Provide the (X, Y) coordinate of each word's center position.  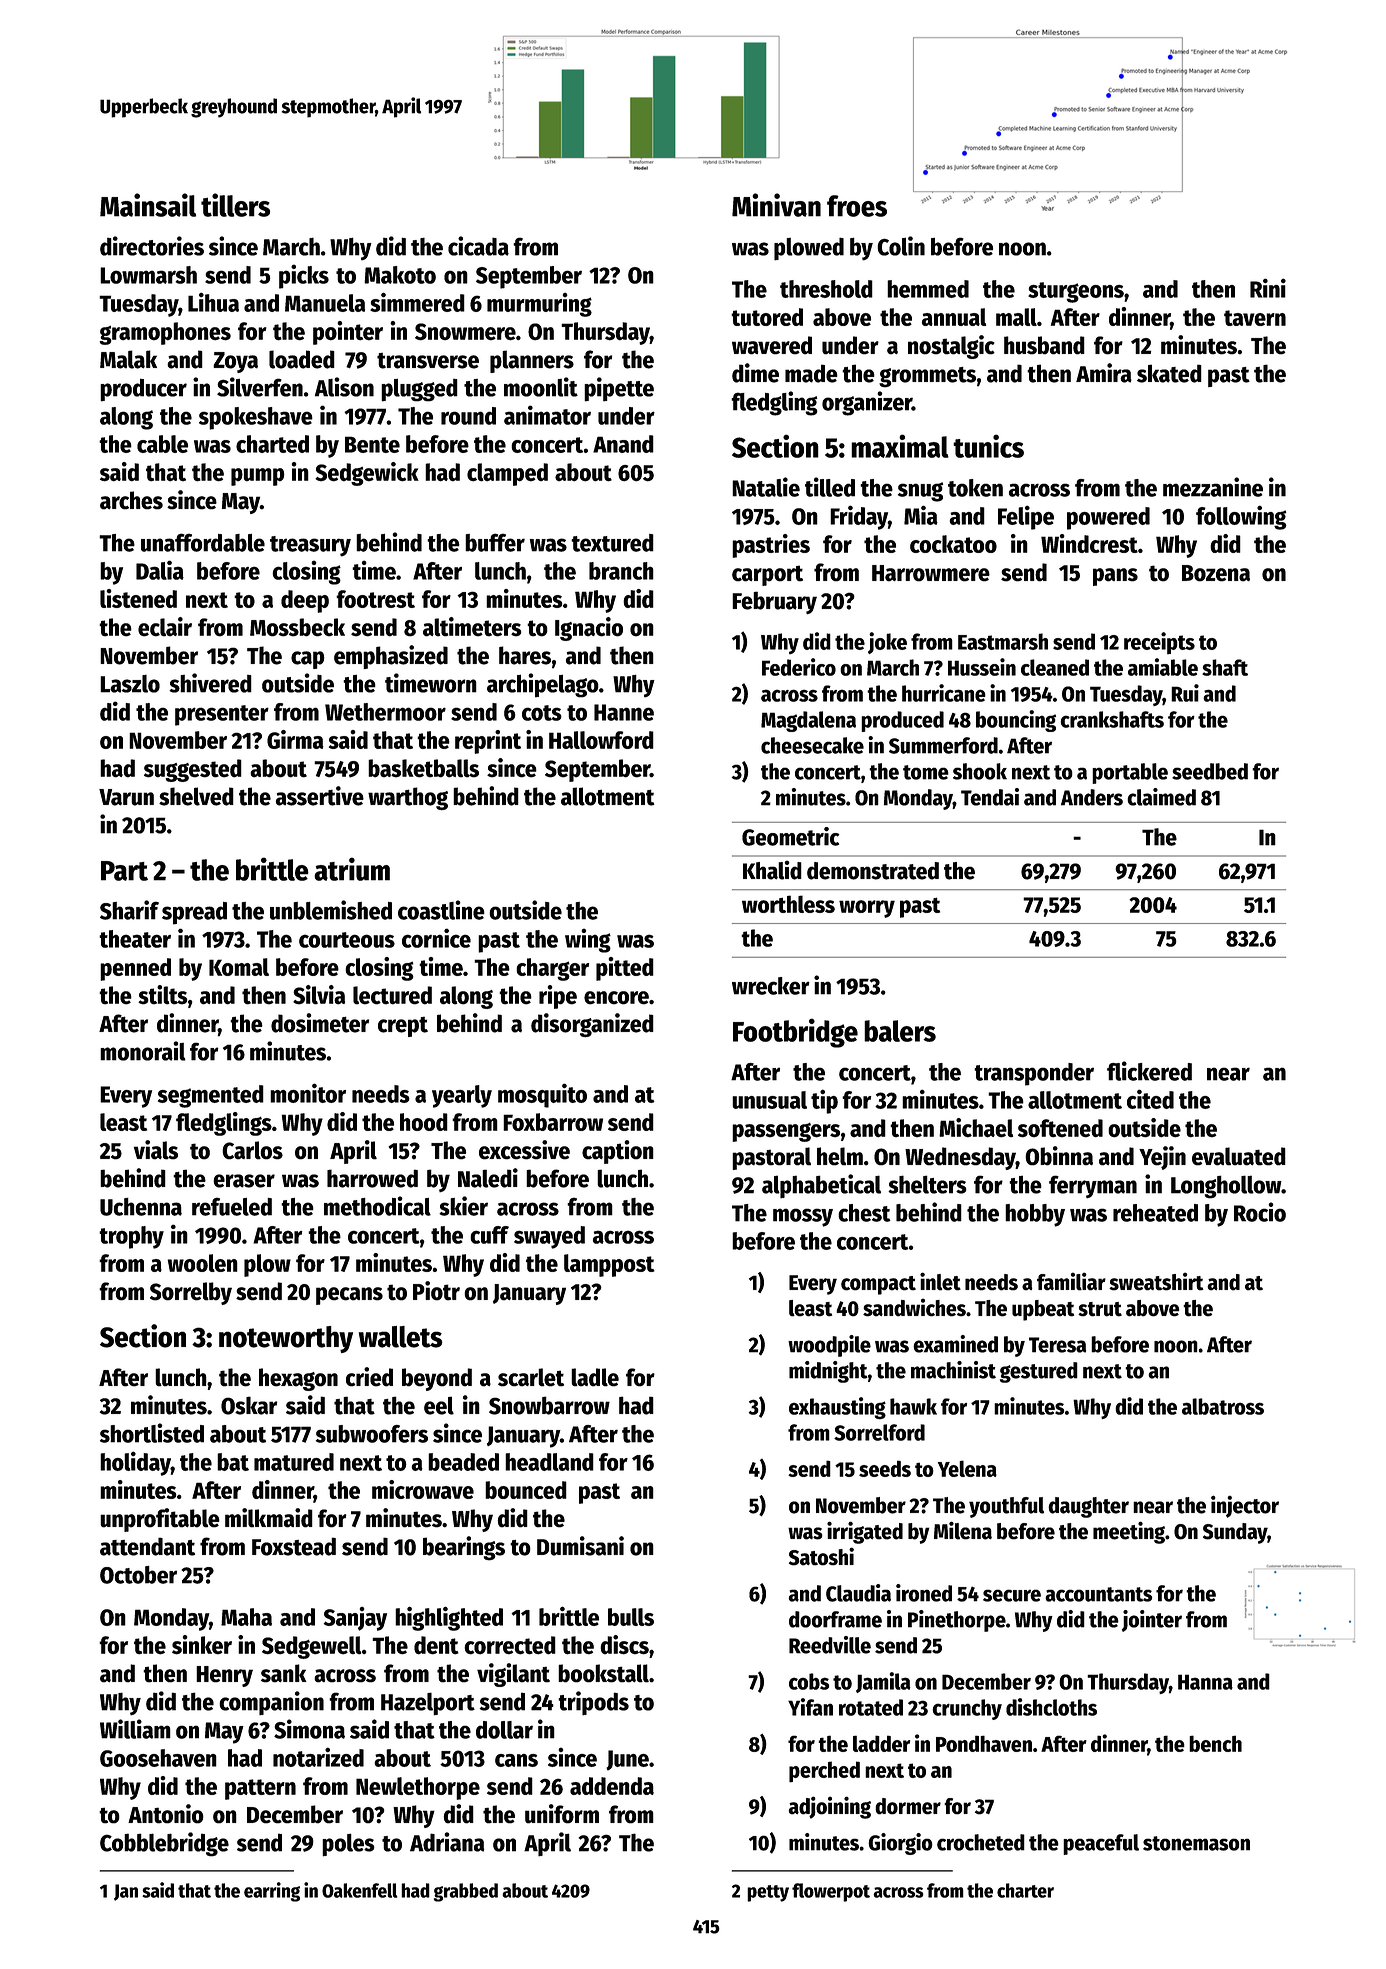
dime (755, 373)
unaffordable (203, 542)
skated (1169, 373)
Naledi (488, 1178)
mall (1016, 317)
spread (194, 913)
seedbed (1210, 771)
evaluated (1239, 1156)
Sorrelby (191, 1293)
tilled (830, 487)
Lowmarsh (148, 275)
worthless (788, 904)
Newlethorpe (418, 1788)
